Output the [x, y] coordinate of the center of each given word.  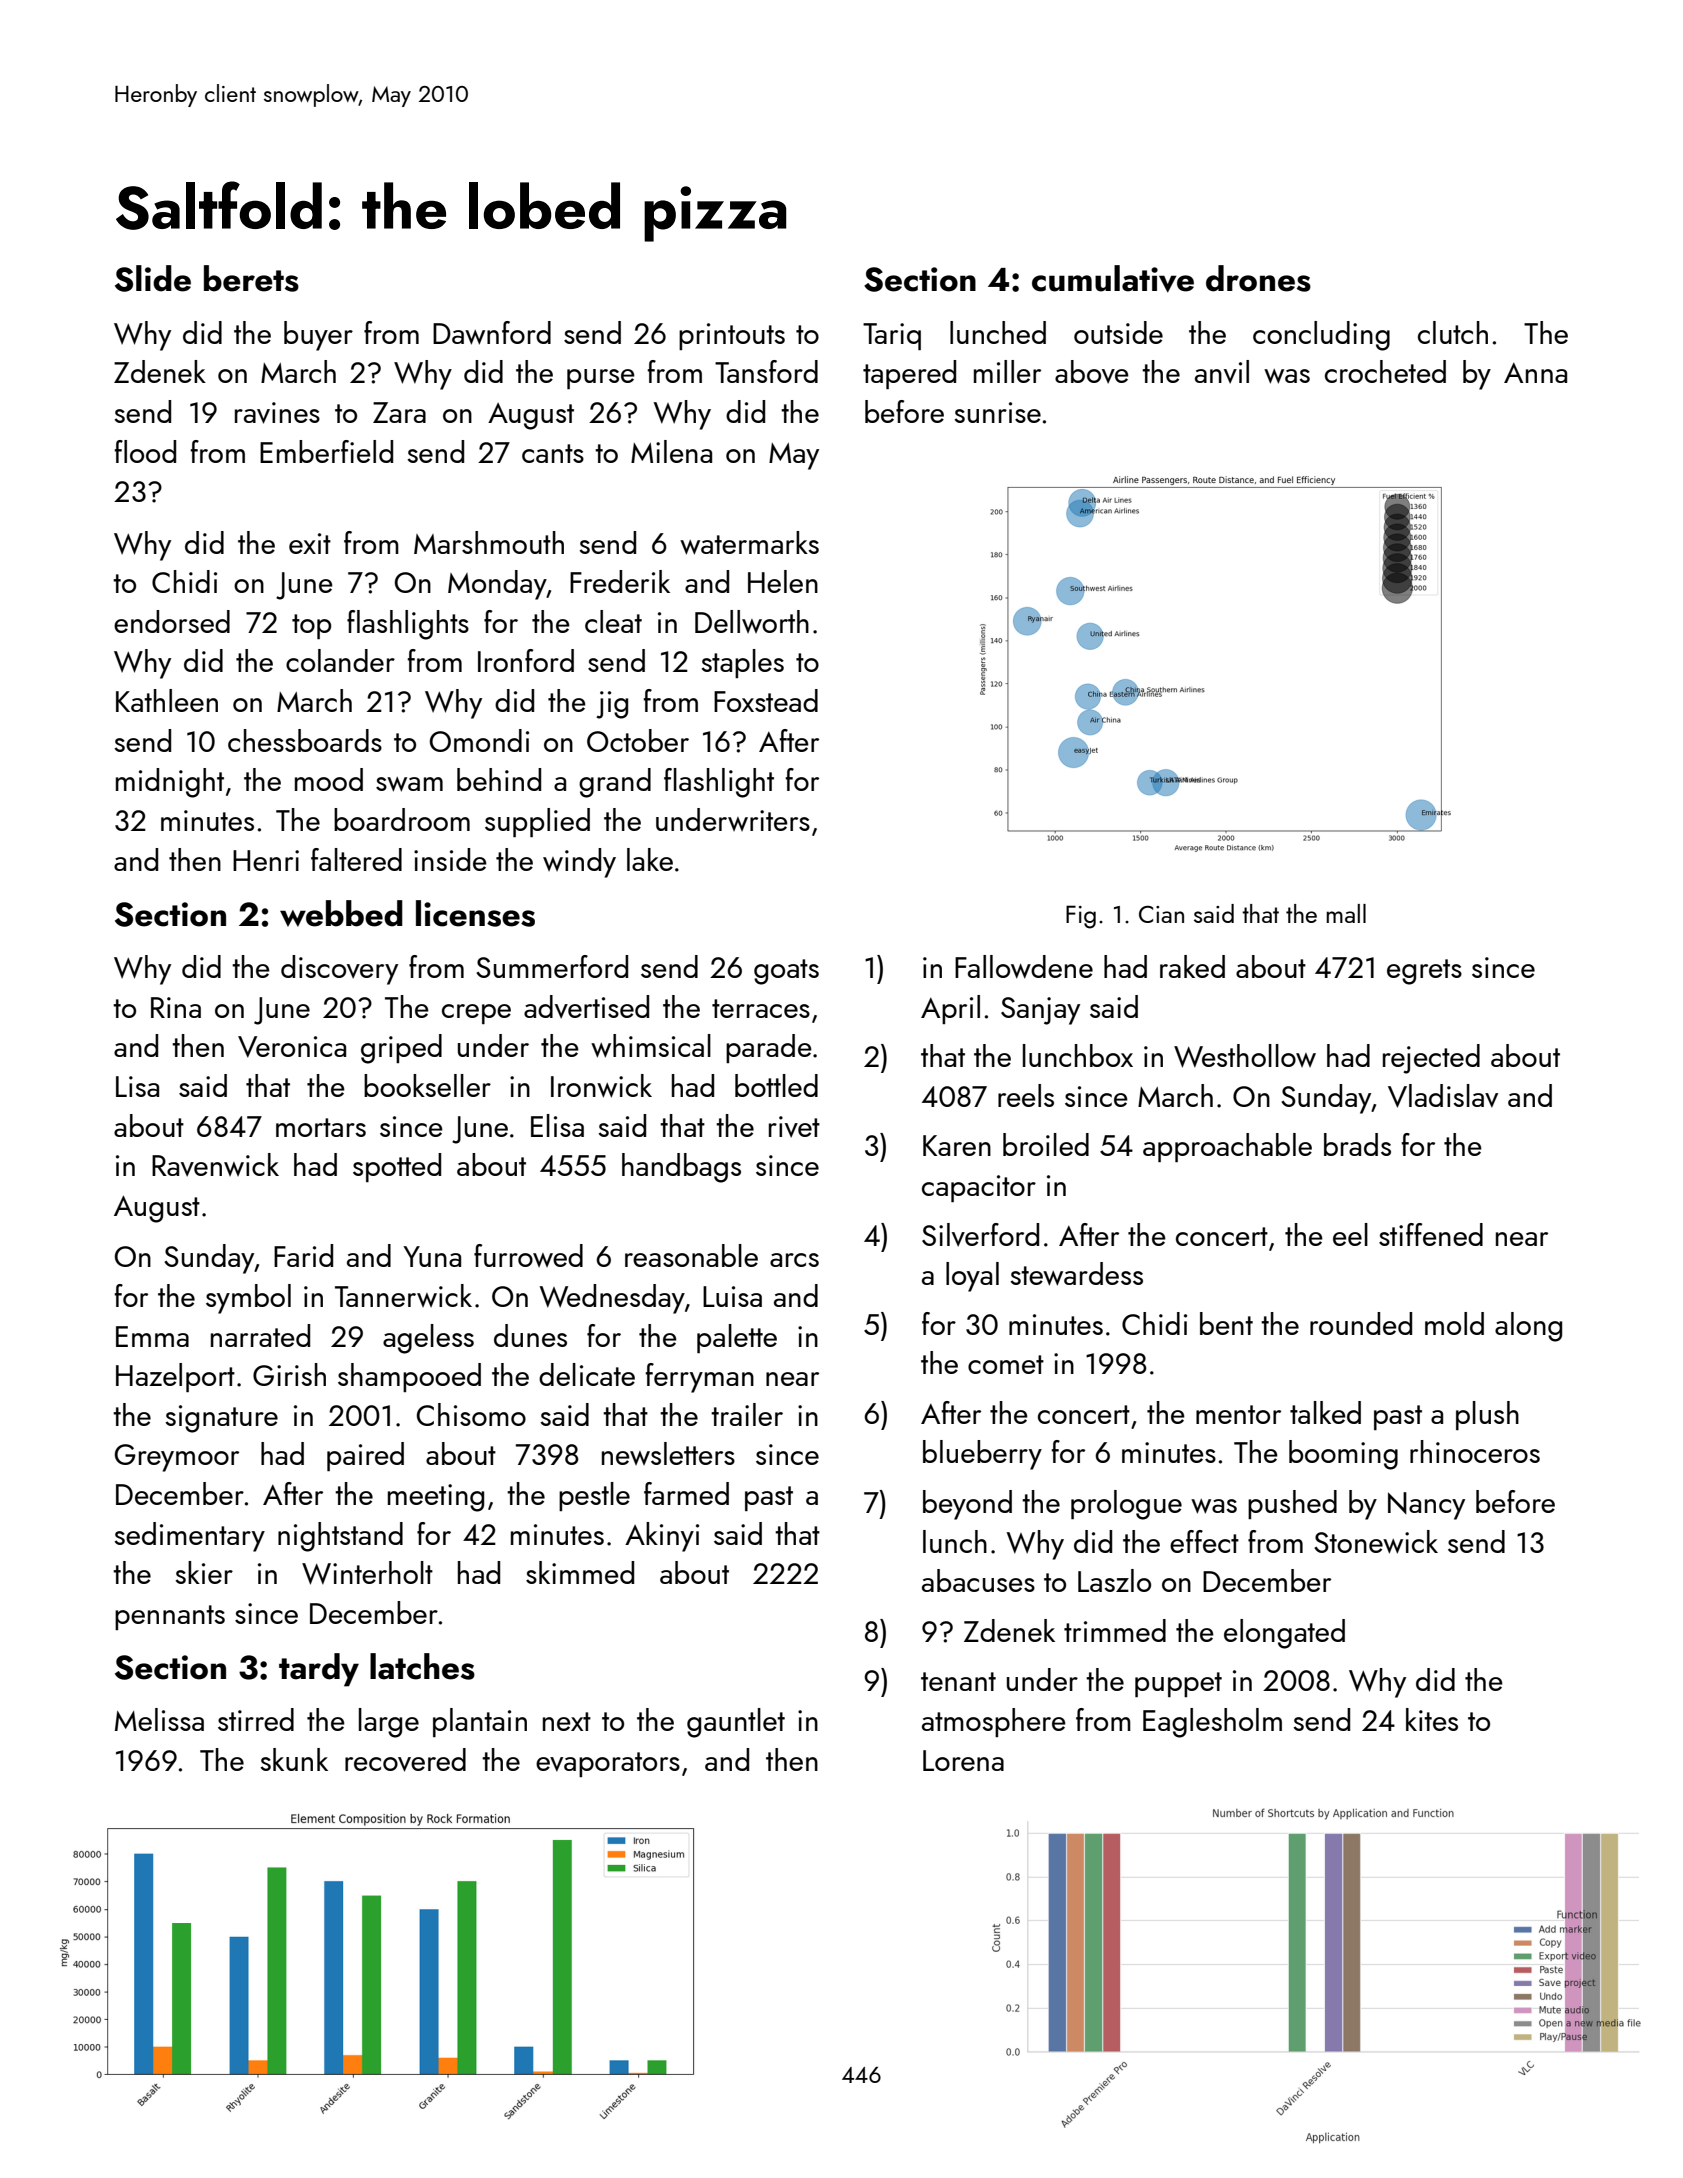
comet [1006, 1364]
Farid [303, 1255]
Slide [153, 278]
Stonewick [1376, 1542]
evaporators [608, 1764]
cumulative [1113, 279]
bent [1226, 1323]
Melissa [159, 1719]
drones [1258, 278]
